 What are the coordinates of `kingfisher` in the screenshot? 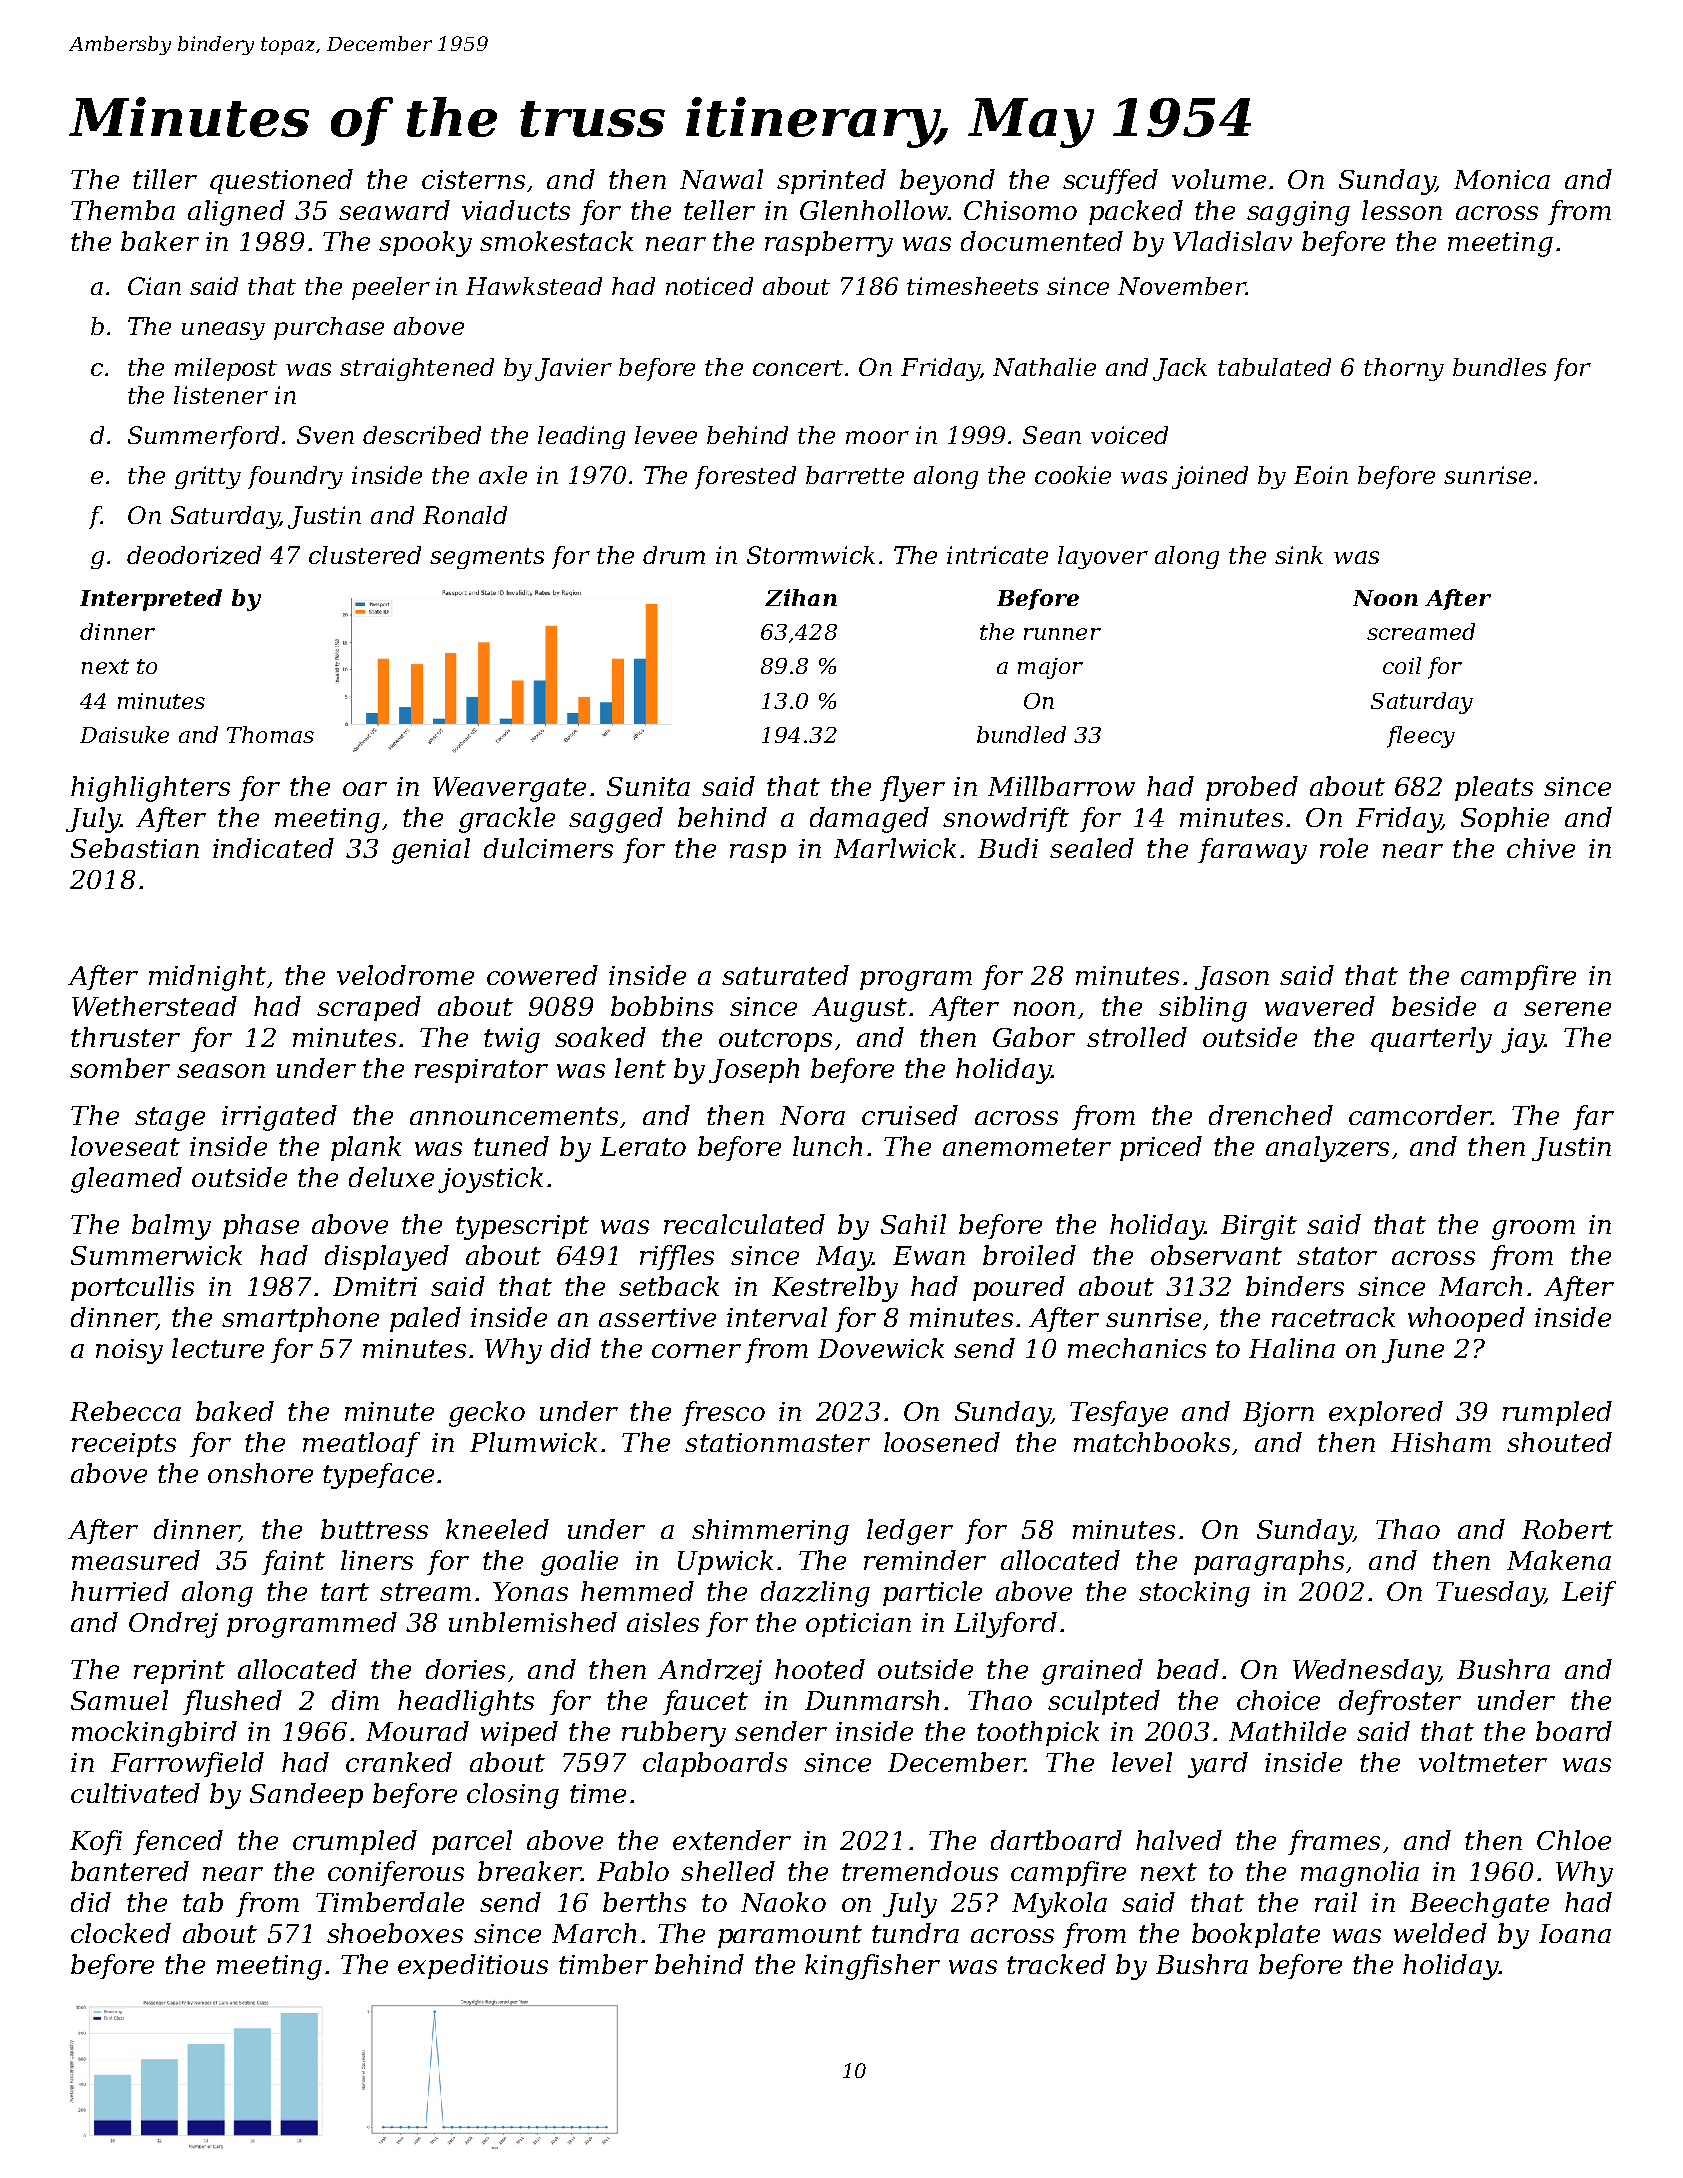 It's located at (872, 1967).
